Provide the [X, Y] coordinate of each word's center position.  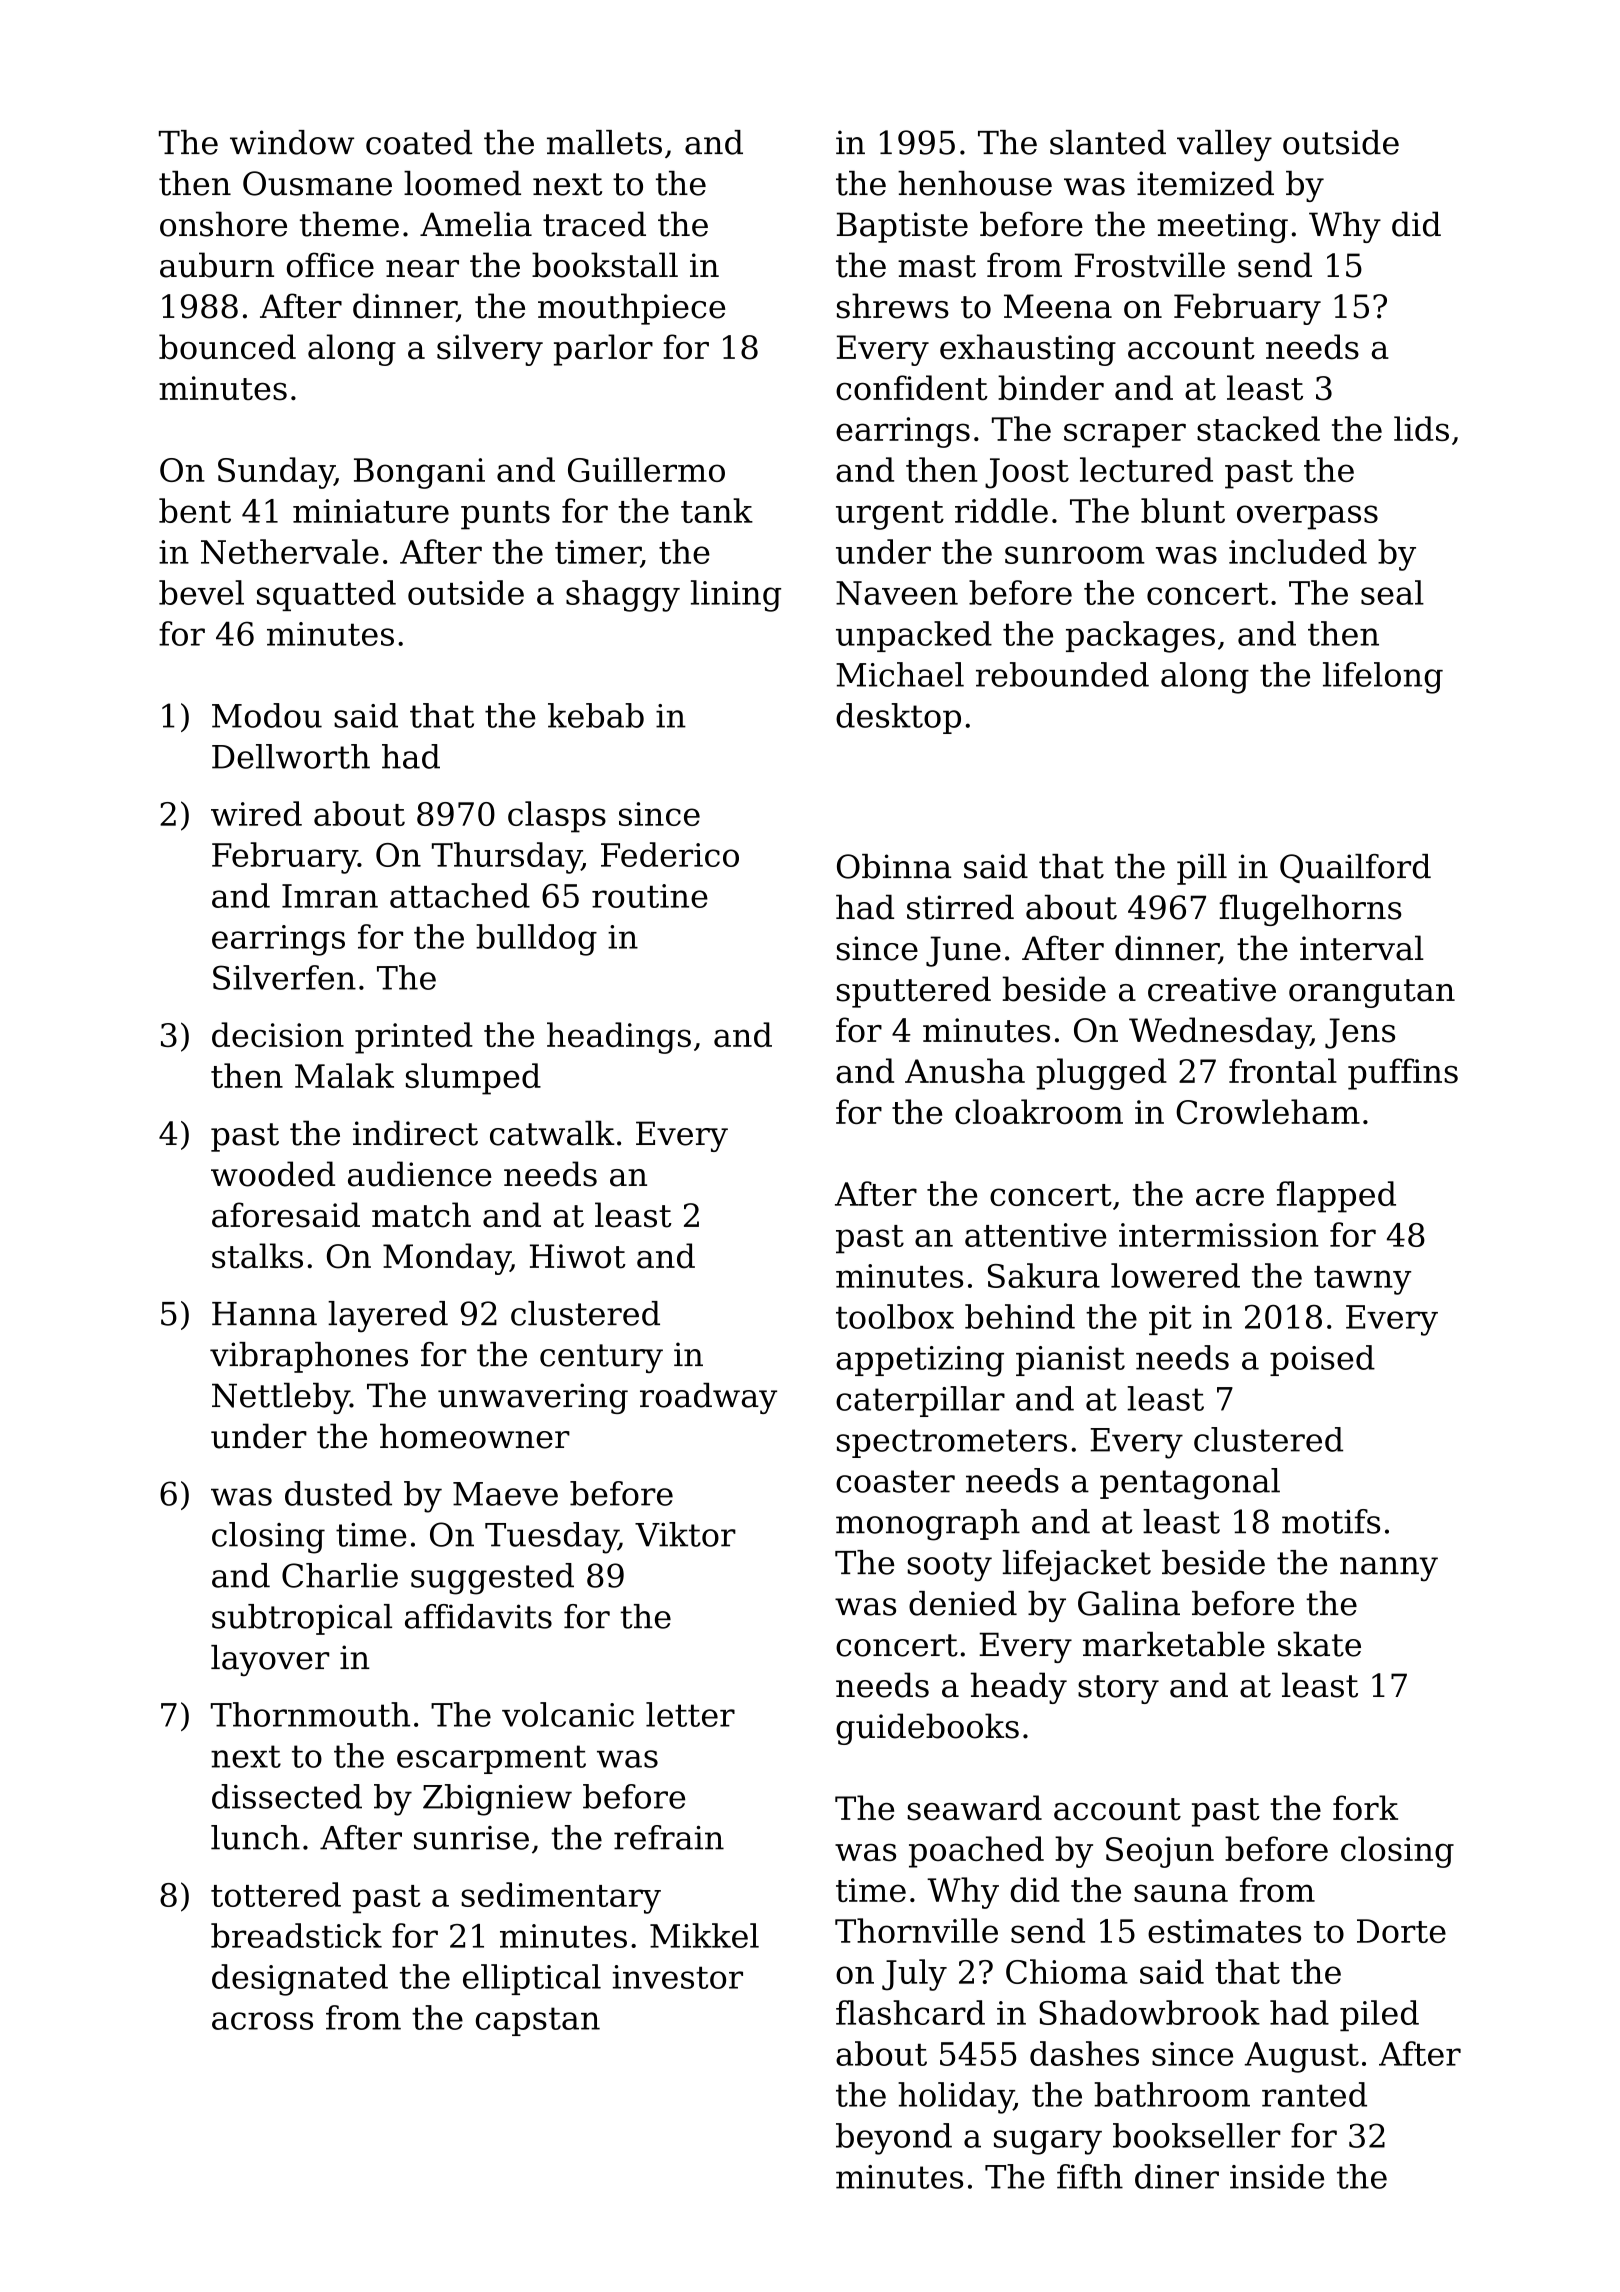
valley [1224, 145]
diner [1177, 2176]
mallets [604, 142]
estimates [1224, 1931]
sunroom [1075, 555]
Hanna [264, 1314]
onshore [223, 224]
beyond [894, 2139]
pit [1170, 1320]
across [262, 2021]
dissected [287, 1796]
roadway [708, 1398]
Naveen [897, 593]
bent [195, 510]
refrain [669, 1837]
